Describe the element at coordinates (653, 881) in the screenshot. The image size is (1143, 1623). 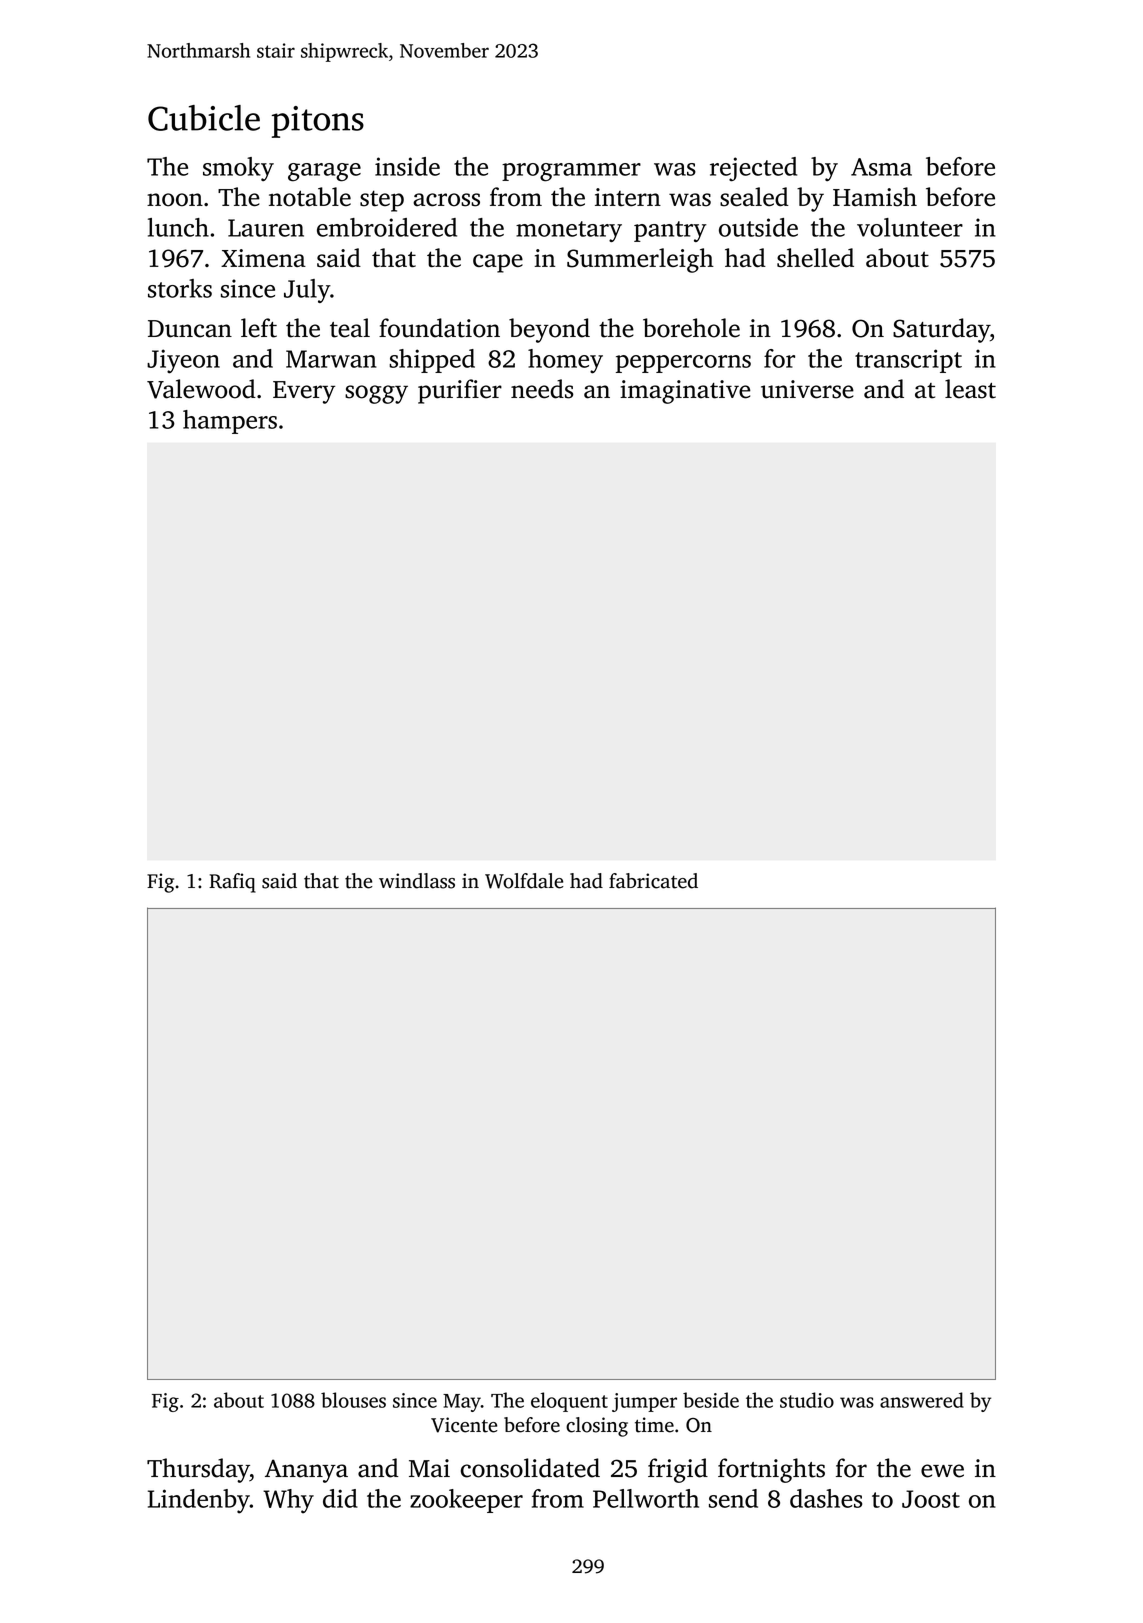
I see `fabricated` at that location.
